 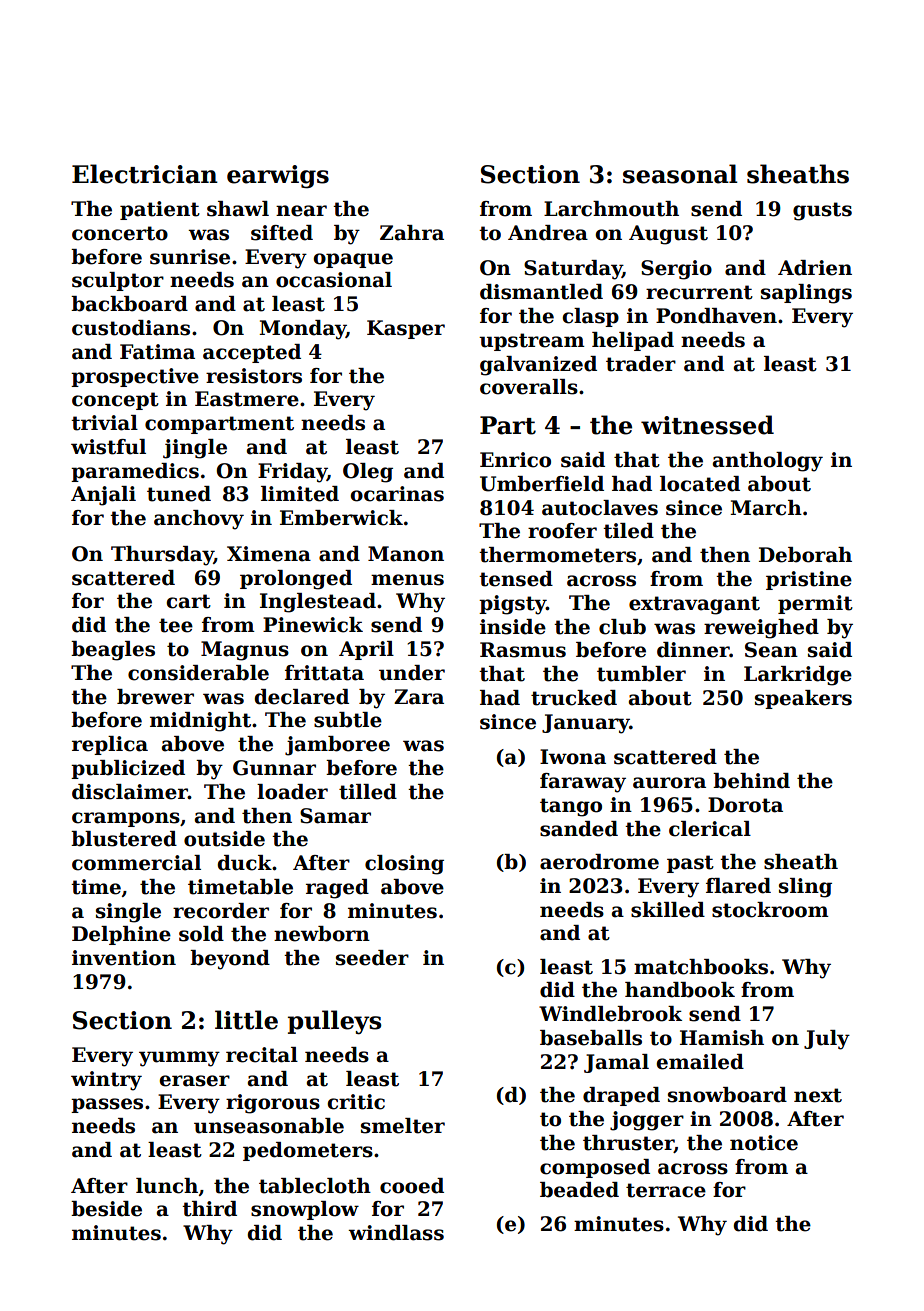 What do you see at coordinates (407, 580) in the image?
I see `menus` at bounding box center [407, 580].
